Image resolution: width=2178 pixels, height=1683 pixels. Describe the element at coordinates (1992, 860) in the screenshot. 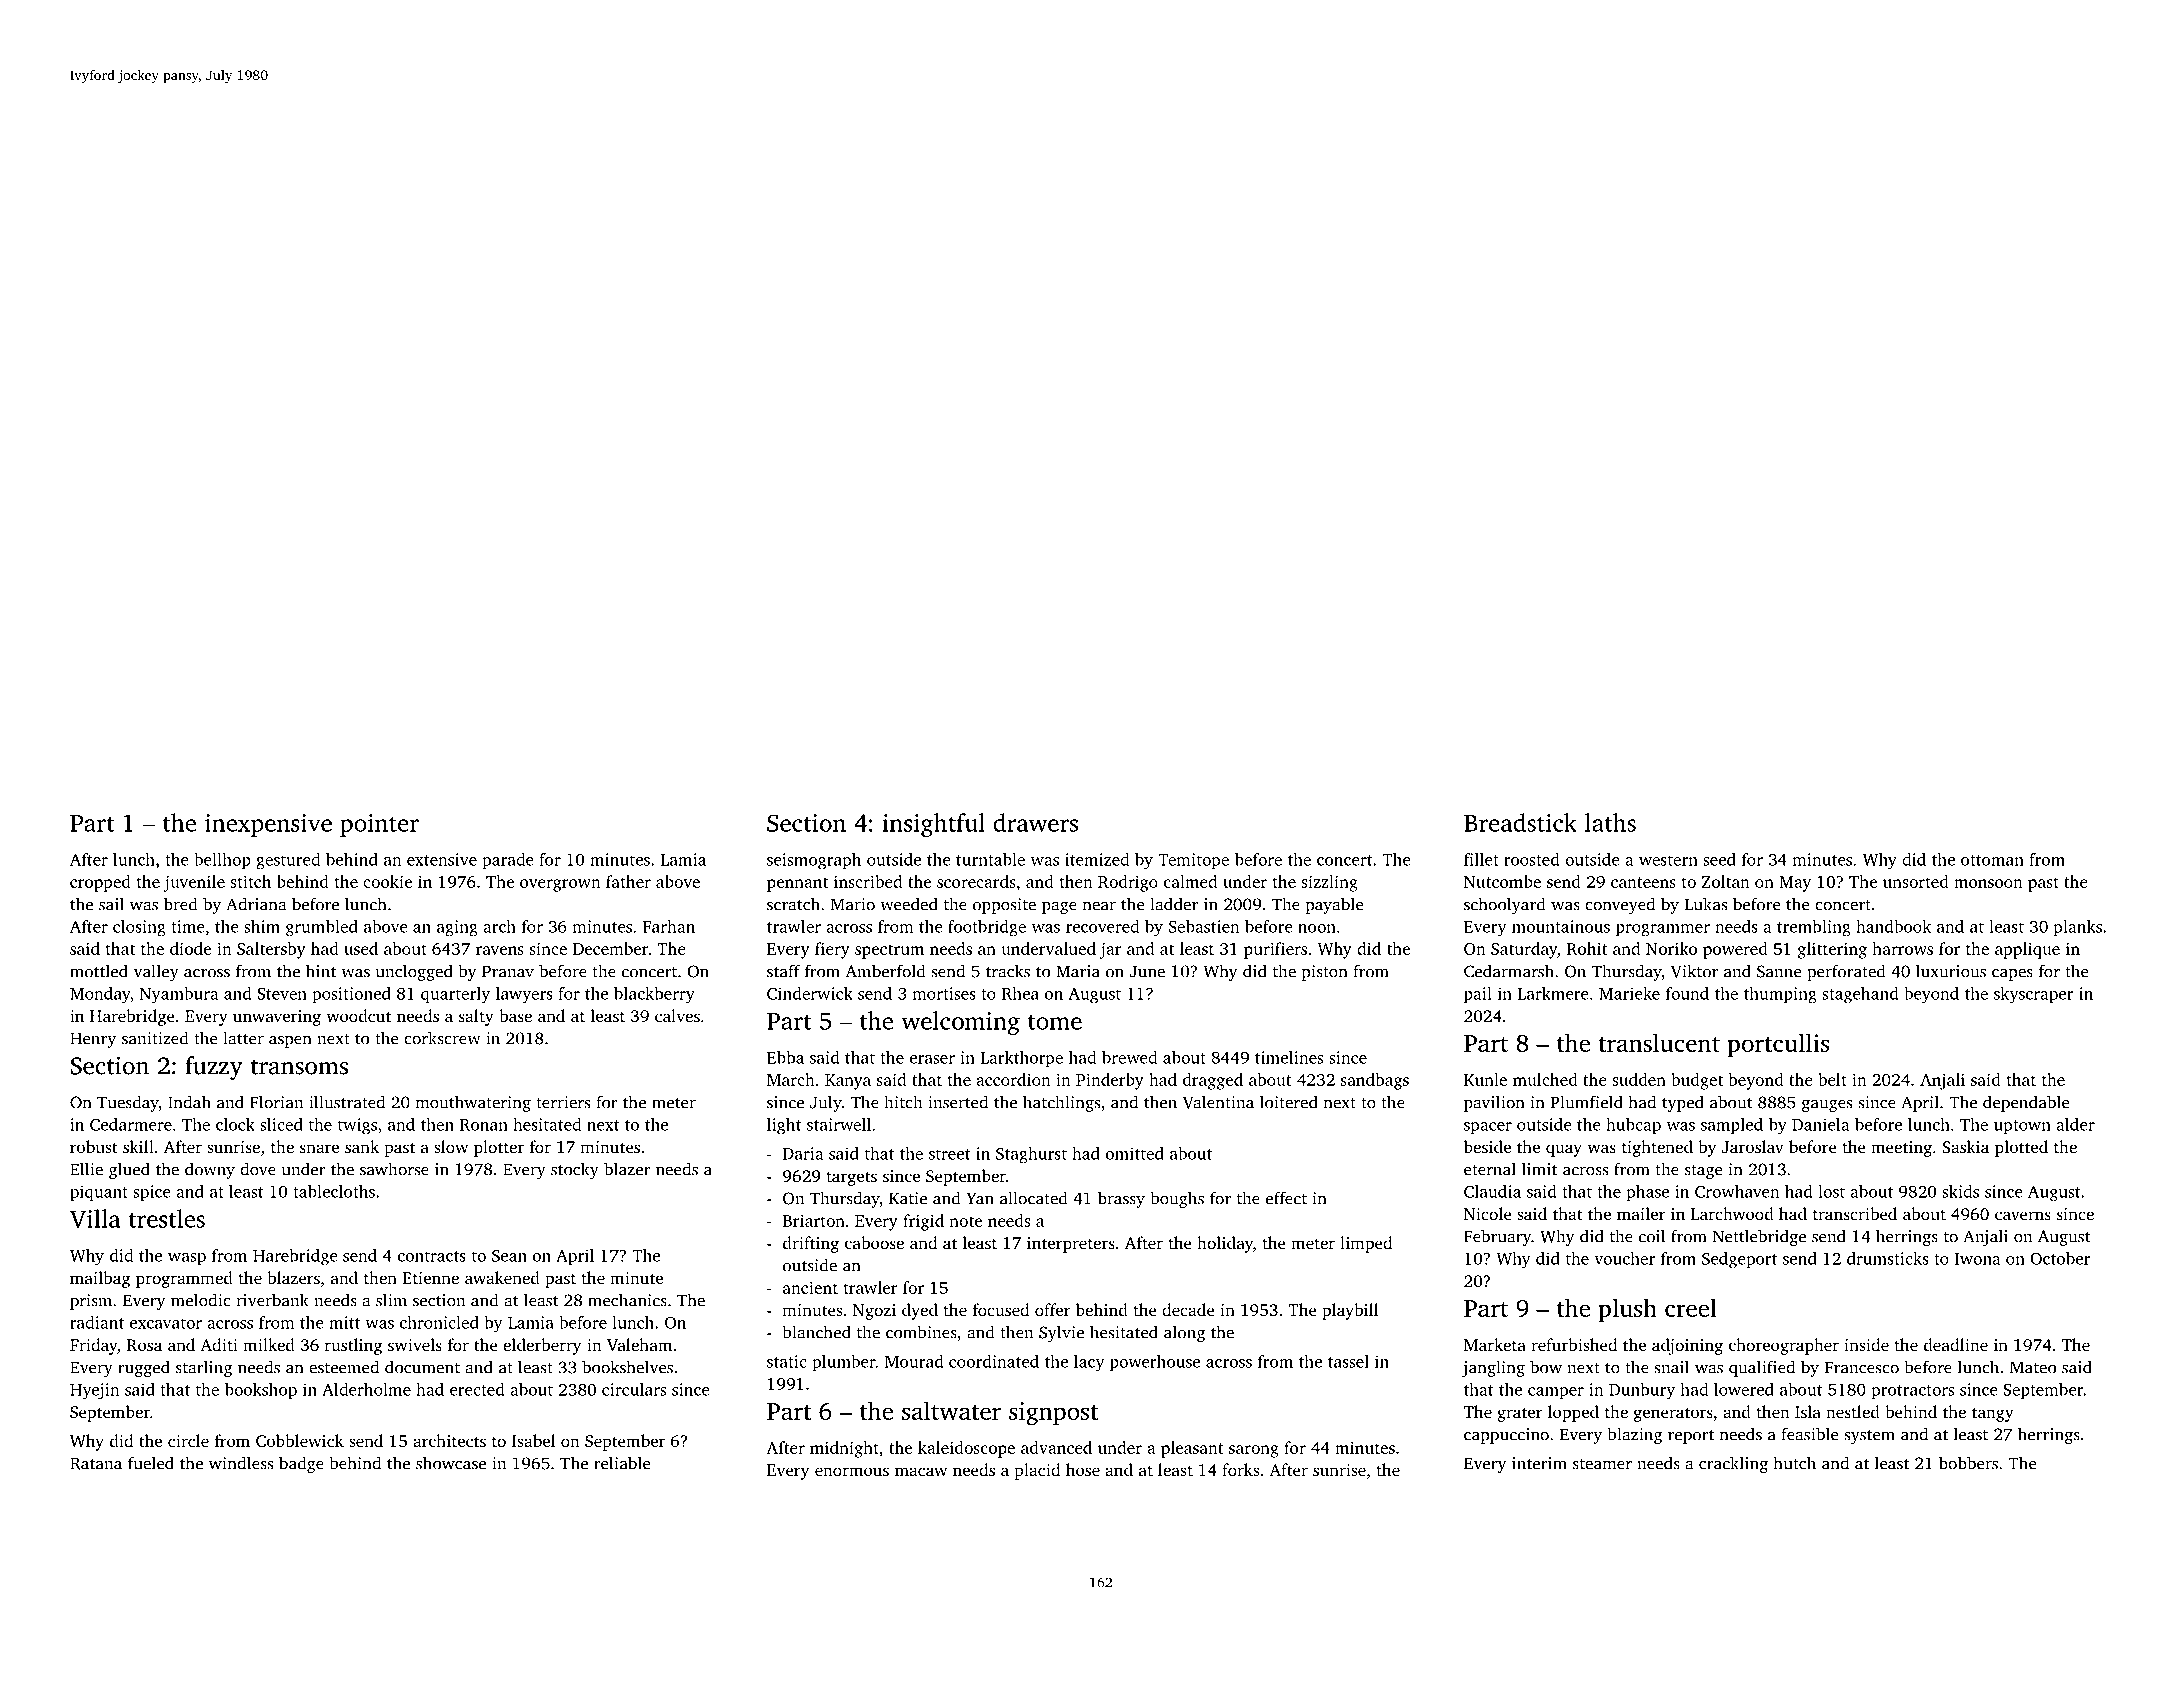

I see `ottoman` at that location.
